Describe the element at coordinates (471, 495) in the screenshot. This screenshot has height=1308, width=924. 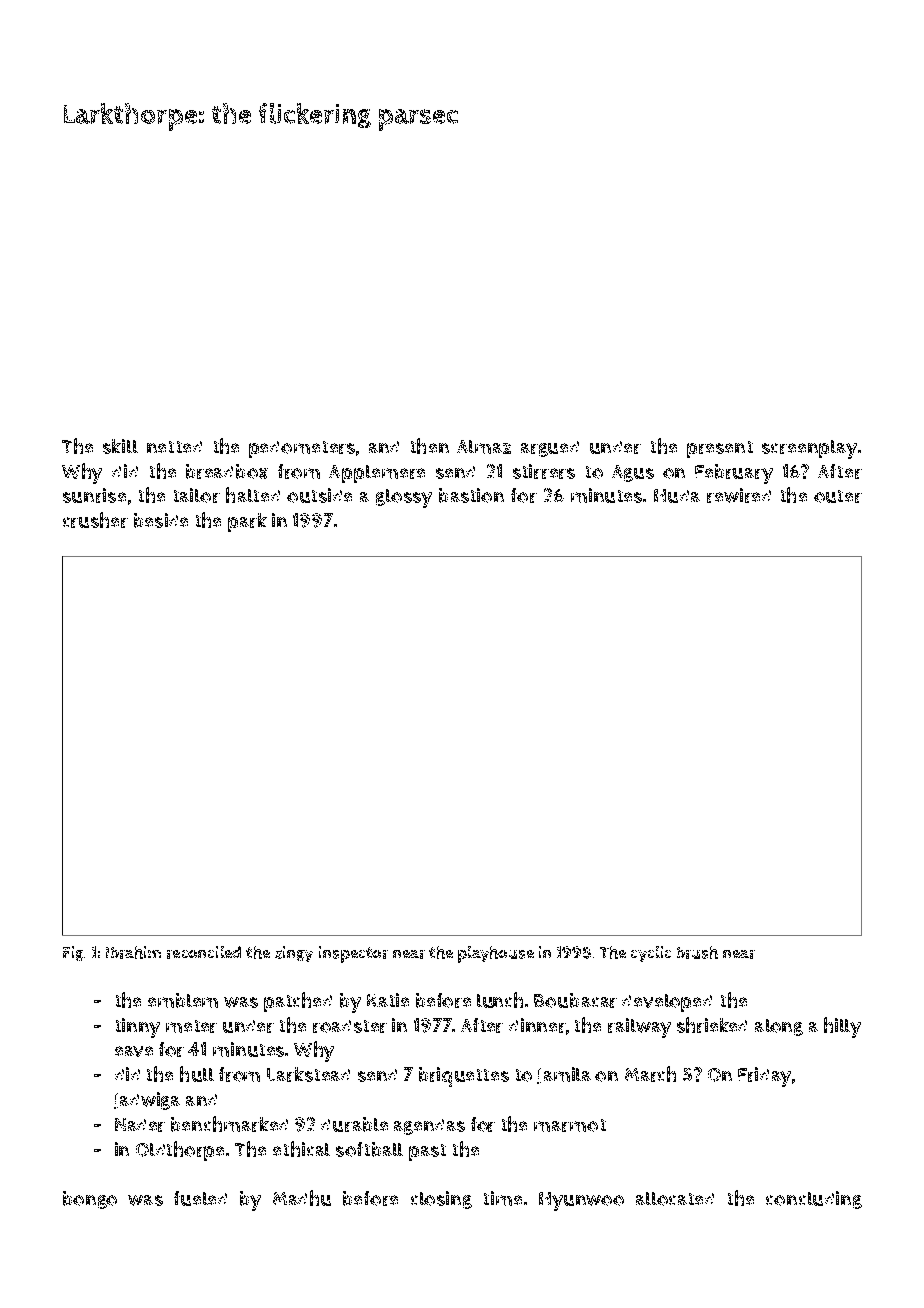
I see `bastion` at that location.
